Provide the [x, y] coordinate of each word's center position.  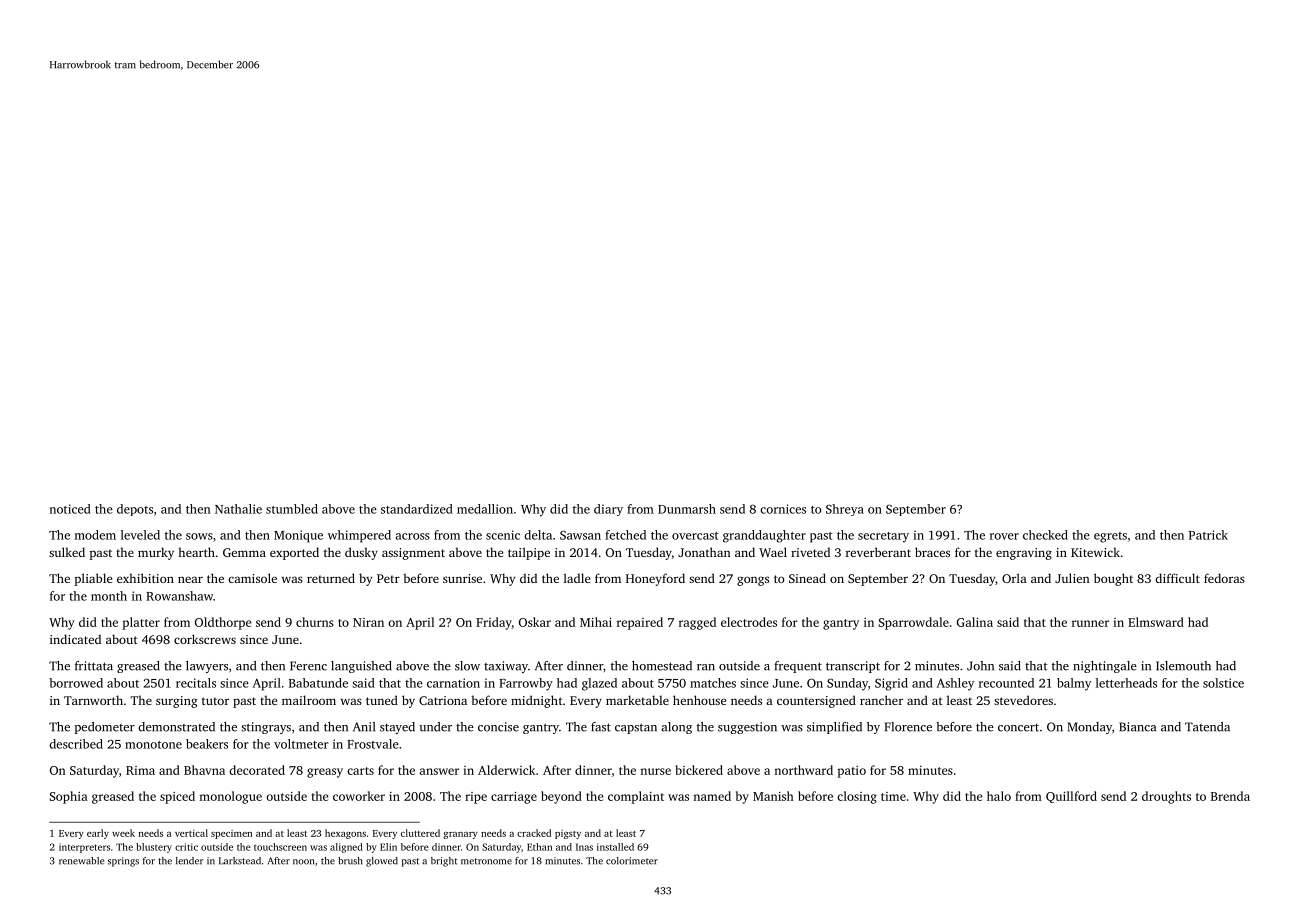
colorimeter [632, 861]
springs [123, 862]
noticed [70, 509]
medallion [485, 509]
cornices [783, 509]
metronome [486, 861]
